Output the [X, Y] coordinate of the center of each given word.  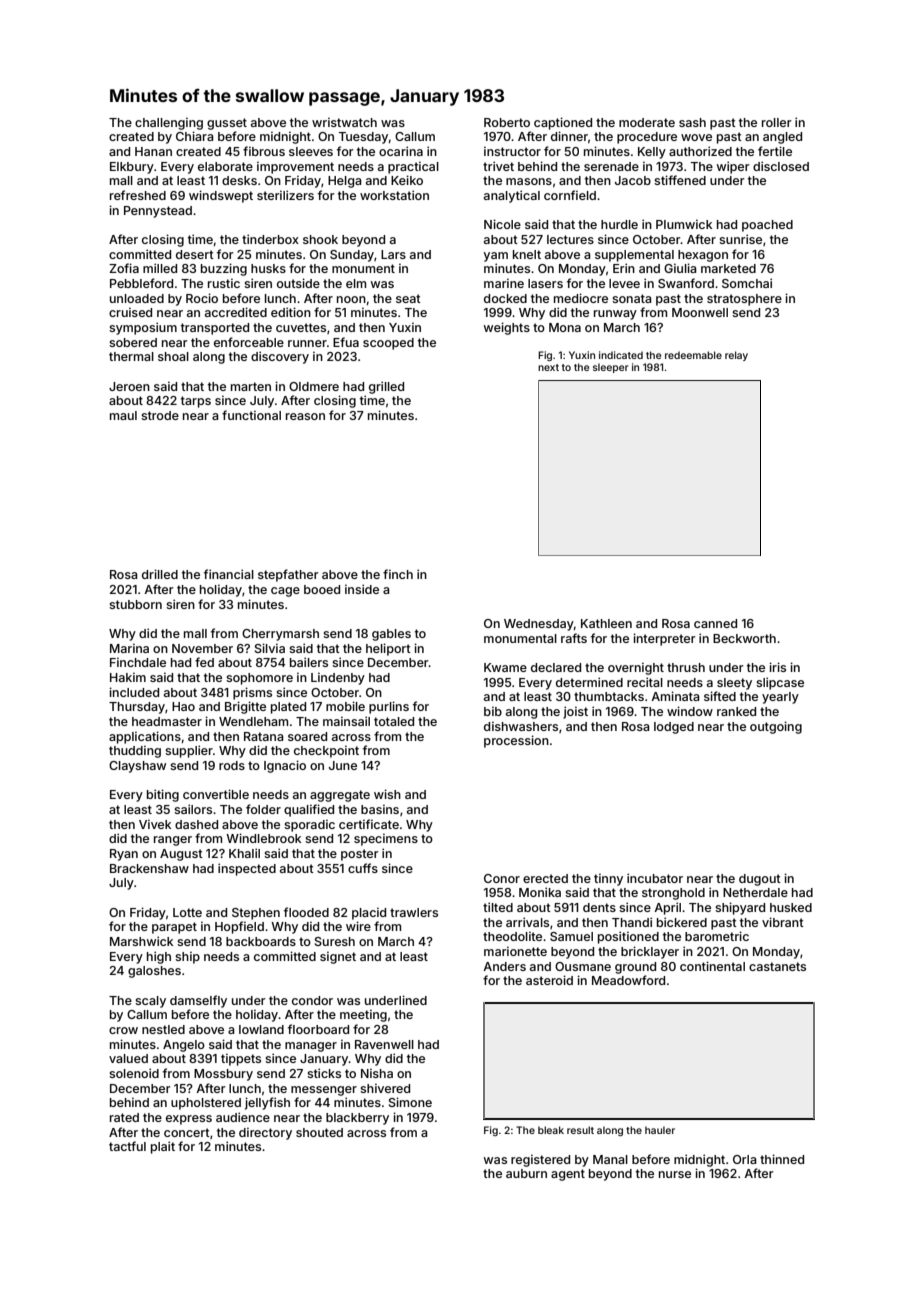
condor [312, 1000]
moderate [647, 122]
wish [387, 794]
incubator [655, 878]
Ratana [264, 736]
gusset [227, 124]
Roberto [507, 122]
